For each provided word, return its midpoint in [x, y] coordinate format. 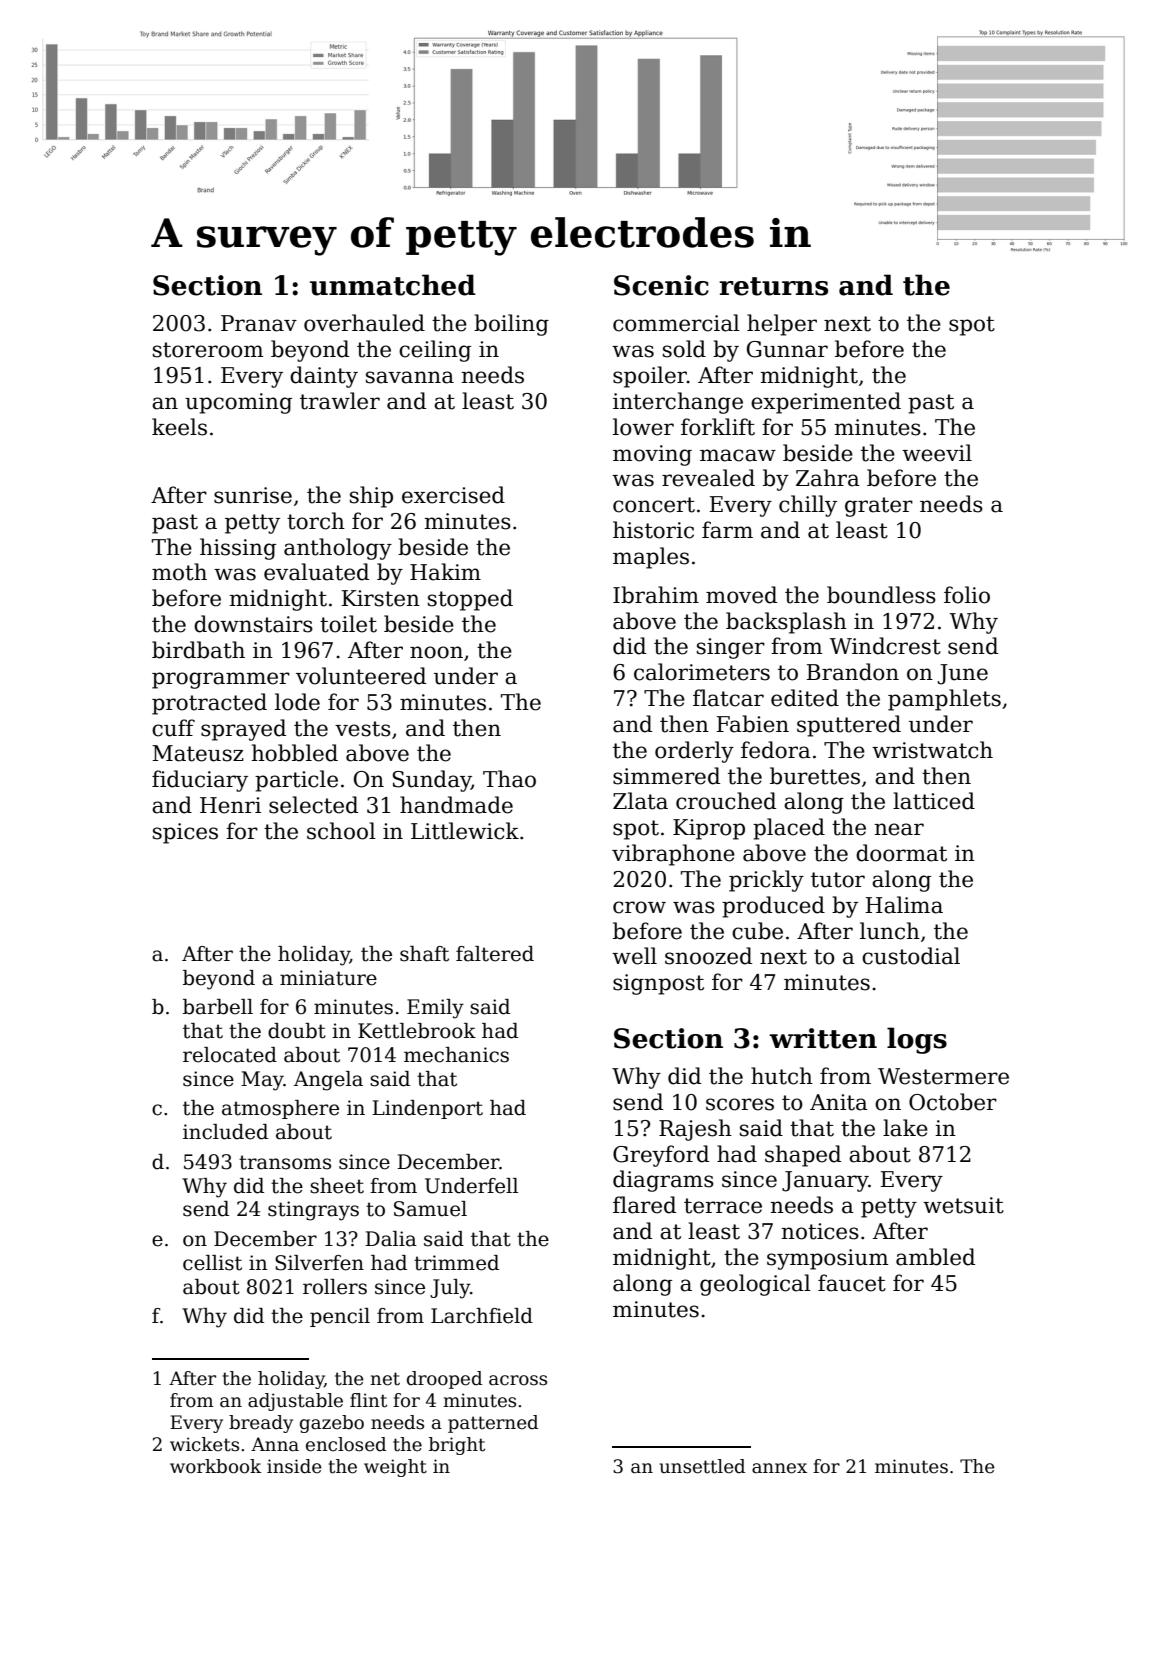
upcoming [238, 403]
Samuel [430, 1209]
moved [741, 595]
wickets [204, 1444]
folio [967, 595]
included [225, 1132]
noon [436, 652]
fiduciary [200, 781]
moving [652, 455]
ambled [935, 1257]
